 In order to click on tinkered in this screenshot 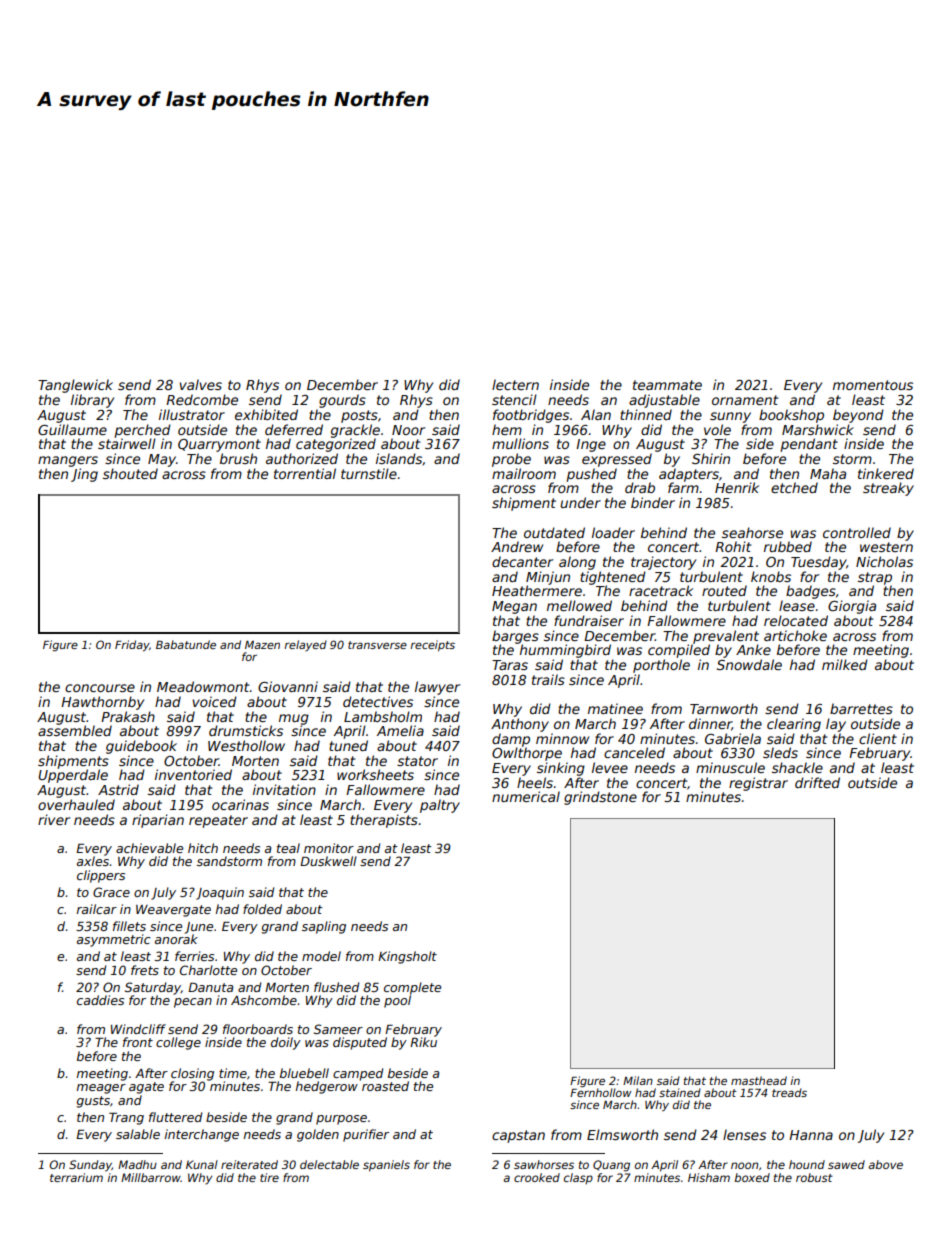, I will do `click(886, 473)`.
